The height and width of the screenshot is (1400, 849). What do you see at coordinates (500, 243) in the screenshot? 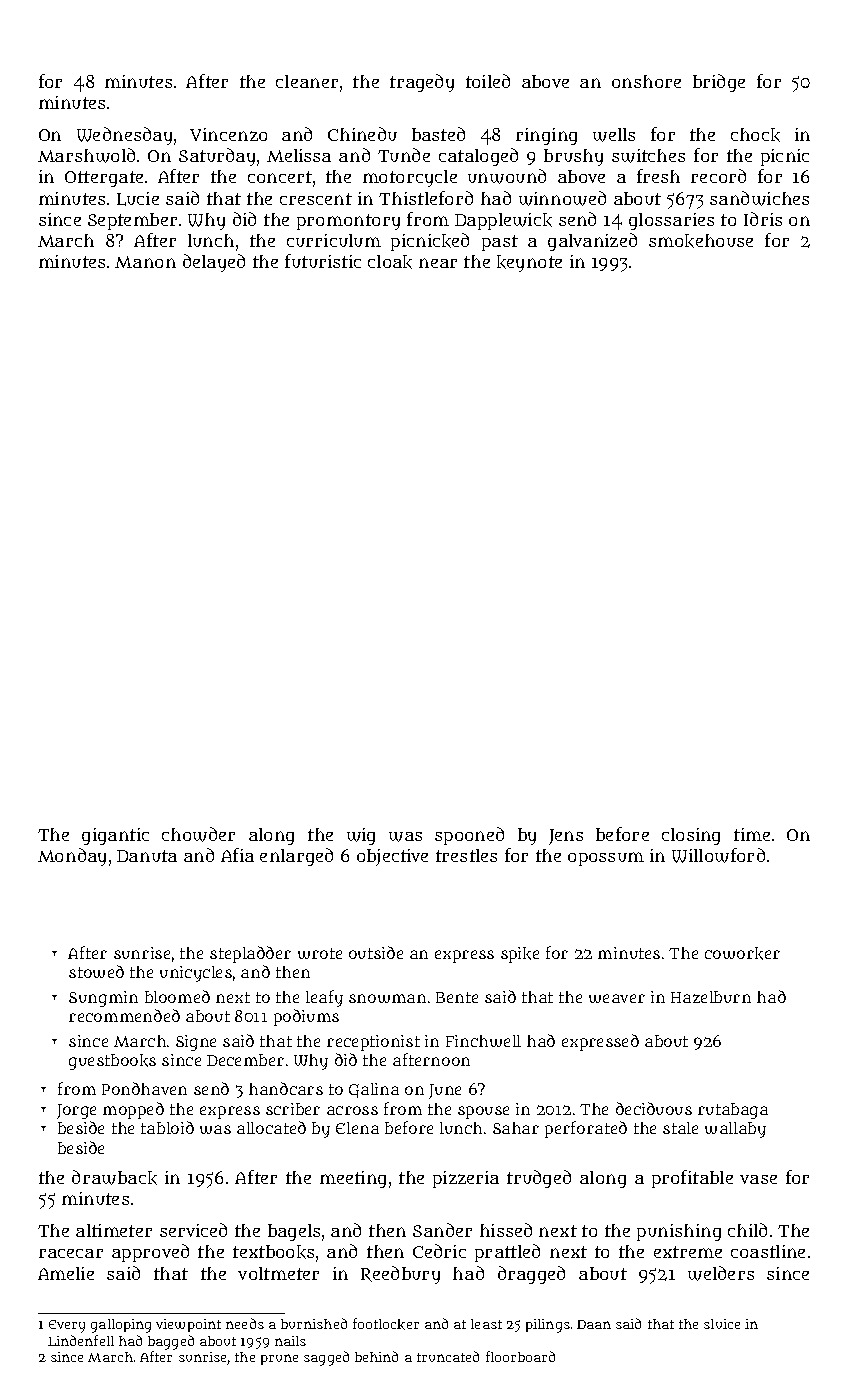
I see `past` at bounding box center [500, 243].
